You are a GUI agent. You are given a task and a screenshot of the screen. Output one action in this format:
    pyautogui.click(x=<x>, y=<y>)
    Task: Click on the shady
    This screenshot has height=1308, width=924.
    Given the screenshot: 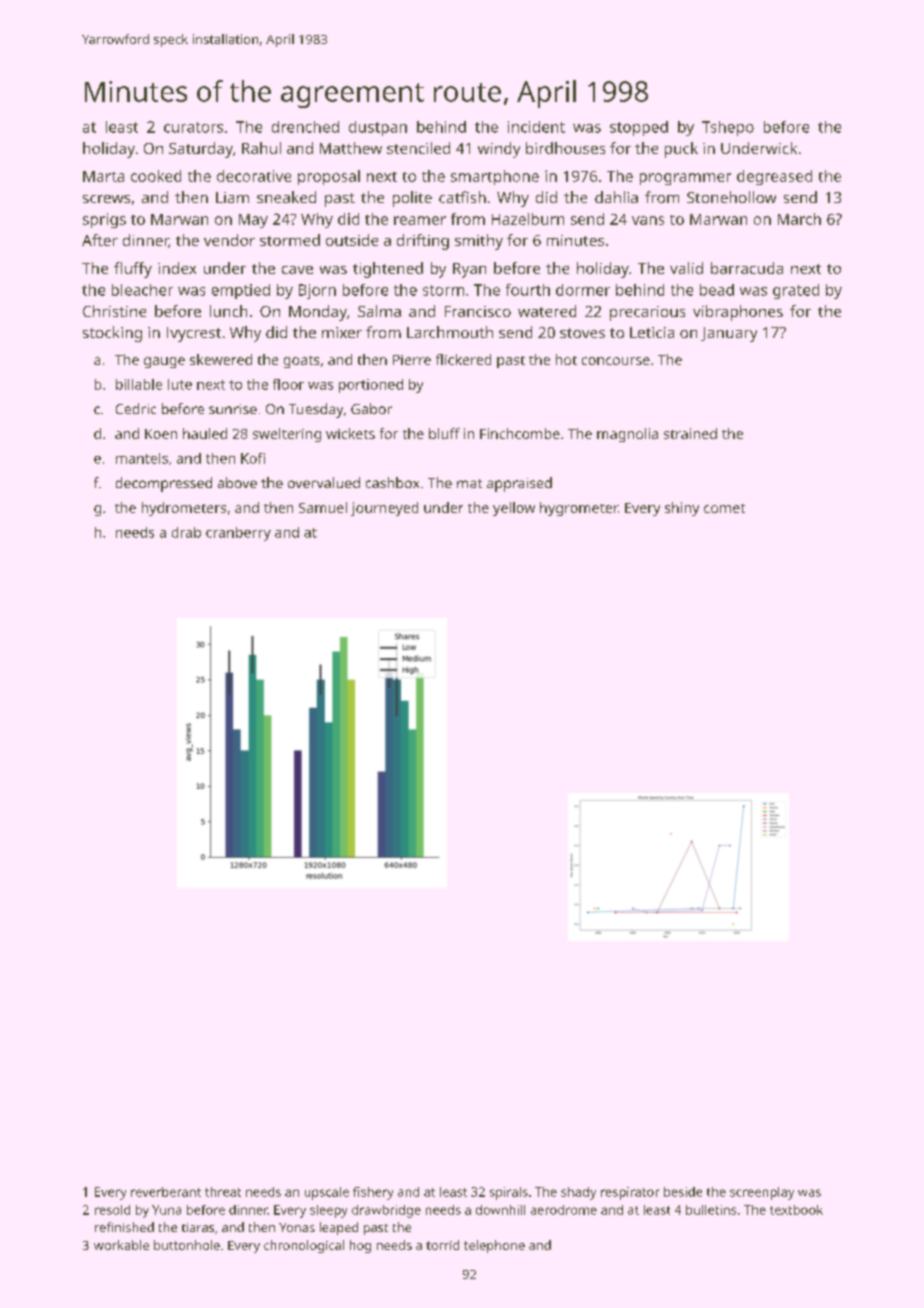 What is the action you would take?
    pyautogui.click(x=578, y=1193)
